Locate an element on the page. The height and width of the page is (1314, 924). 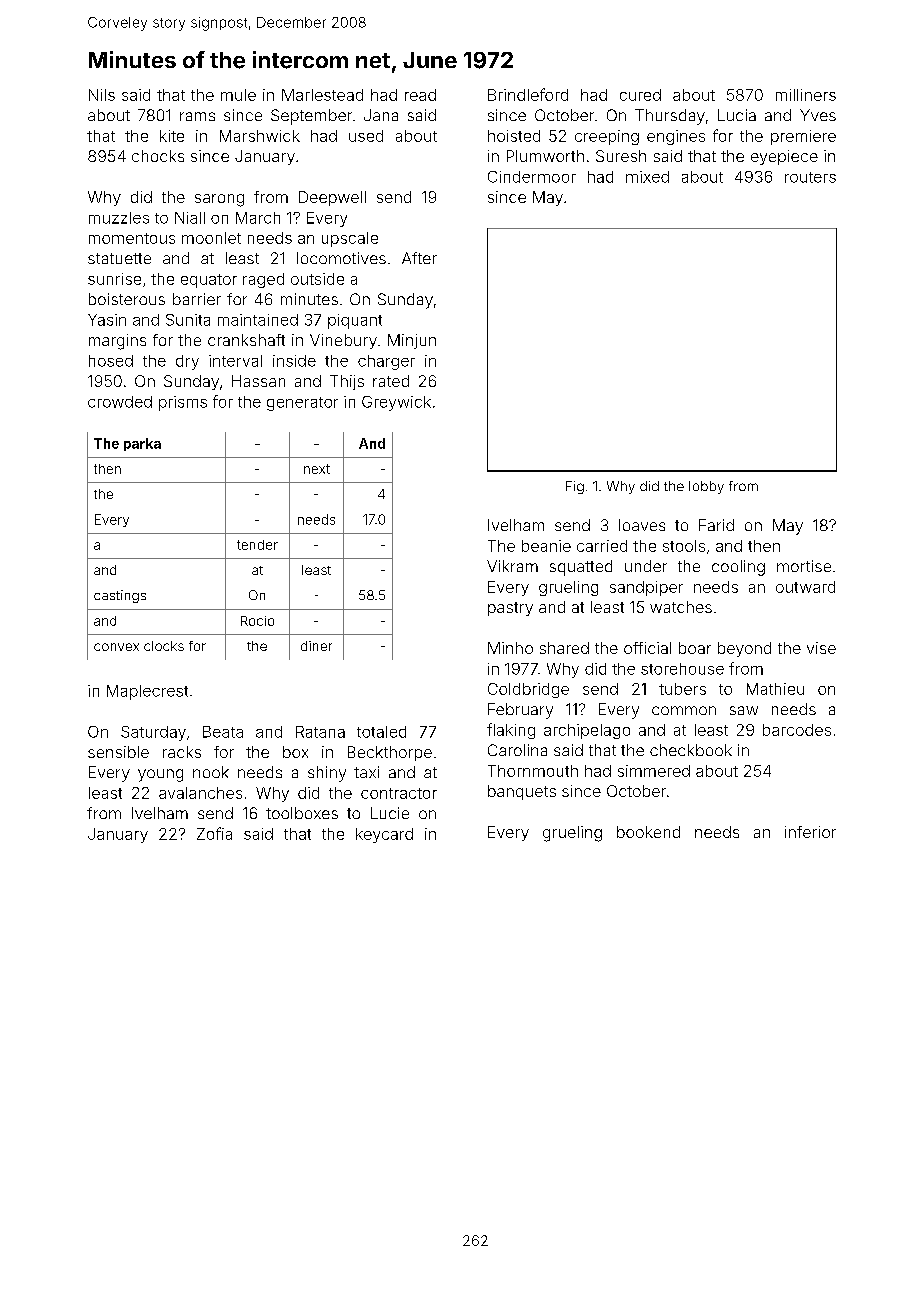
toolboxes is located at coordinates (302, 813).
